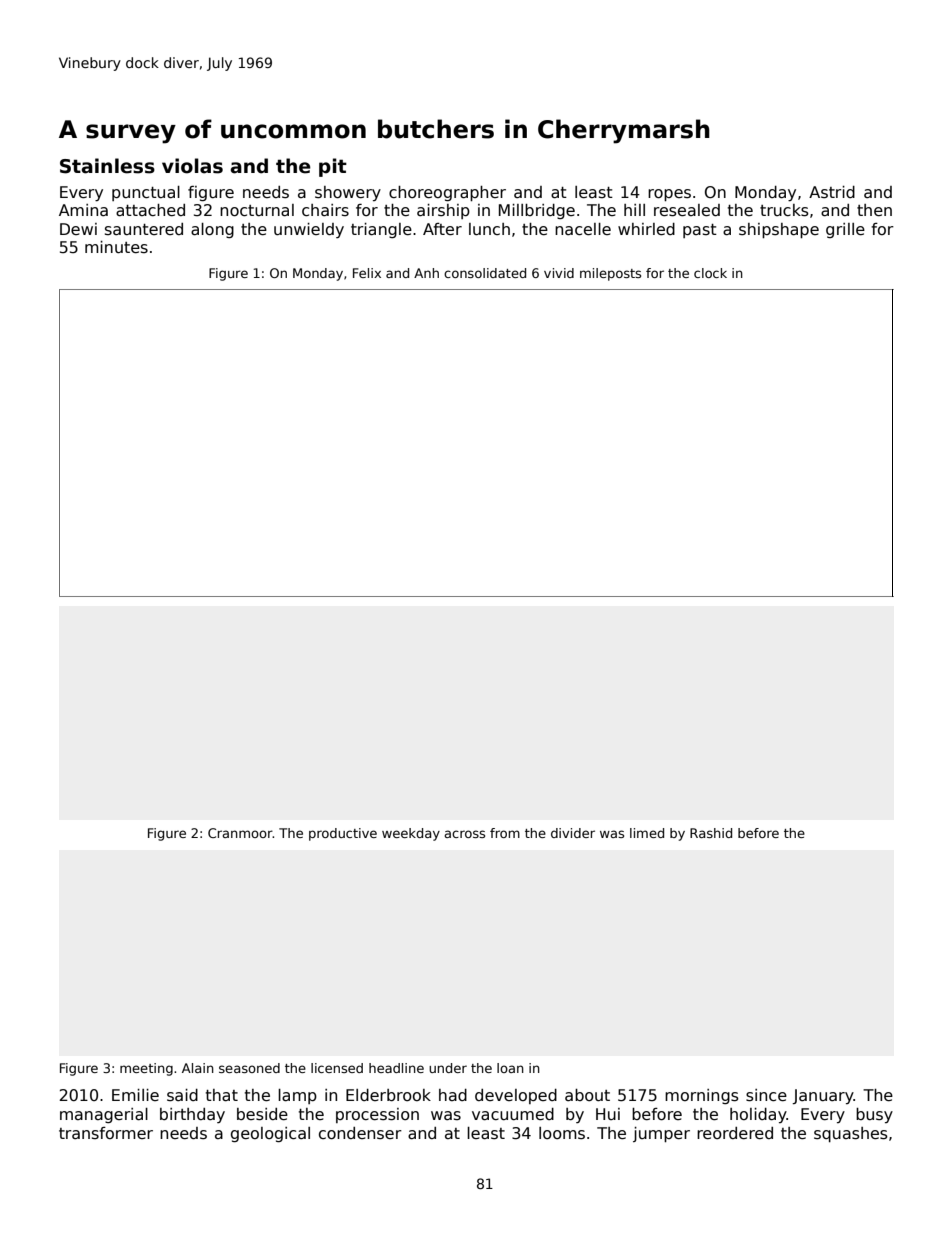 The image size is (952, 1233). I want to click on consolidated, so click(485, 273).
